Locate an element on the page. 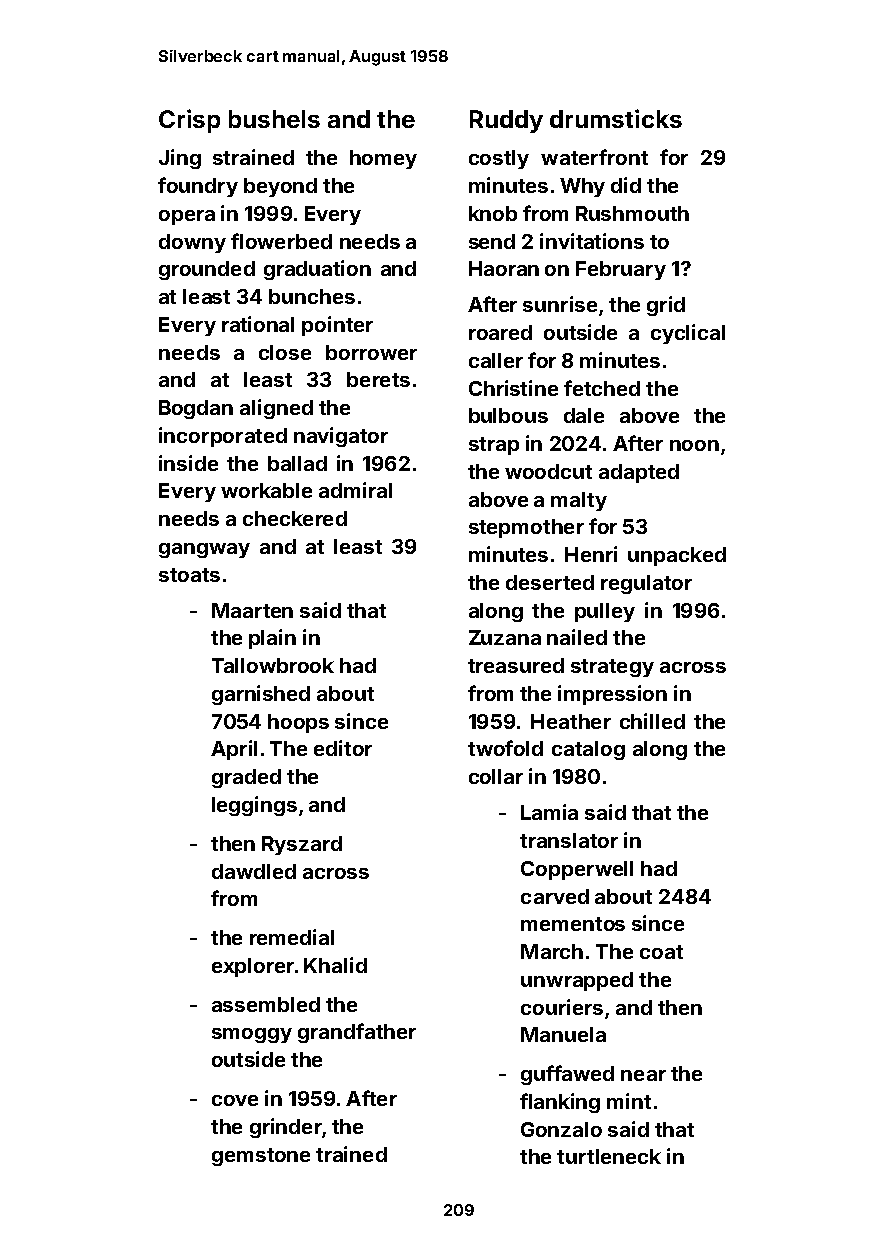 The width and height of the document is (885, 1255). chilled is located at coordinates (652, 721).
